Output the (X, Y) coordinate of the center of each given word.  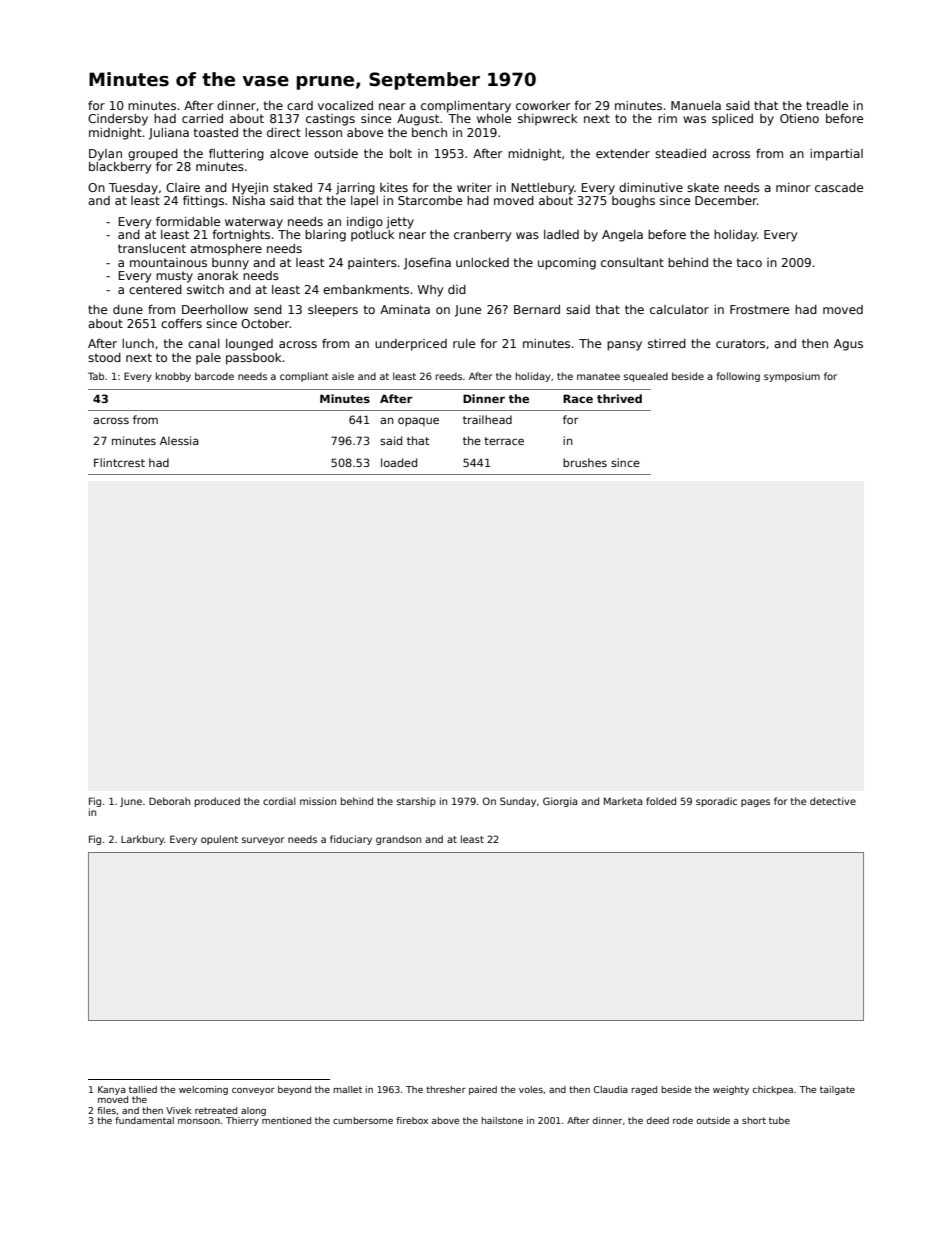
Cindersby (118, 120)
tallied (143, 1089)
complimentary (466, 107)
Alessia (179, 440)
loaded (399, 462)
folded (661, 801)
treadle (827, 105)
